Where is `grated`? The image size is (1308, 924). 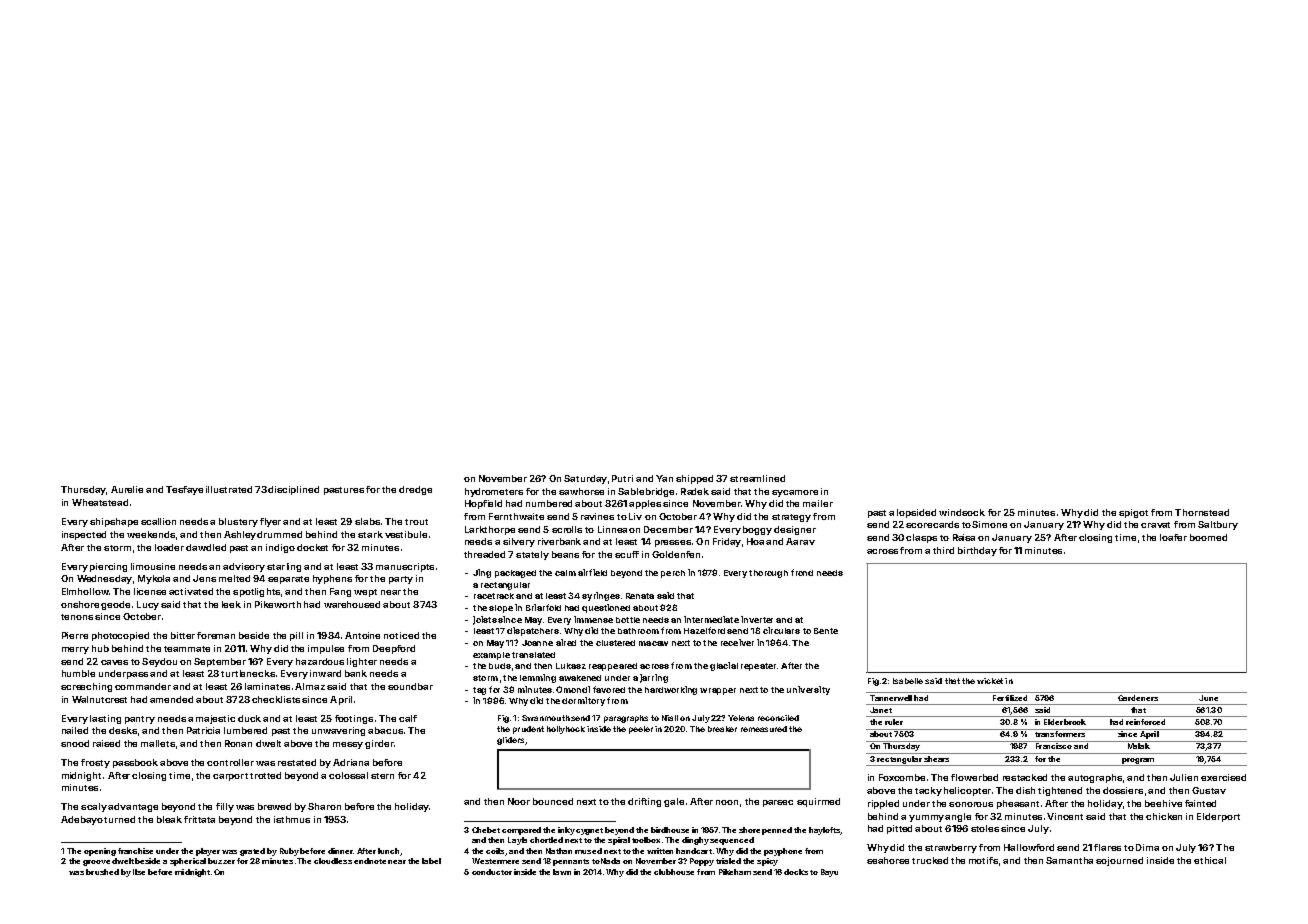 grated is located at coordinates (252, 852).
